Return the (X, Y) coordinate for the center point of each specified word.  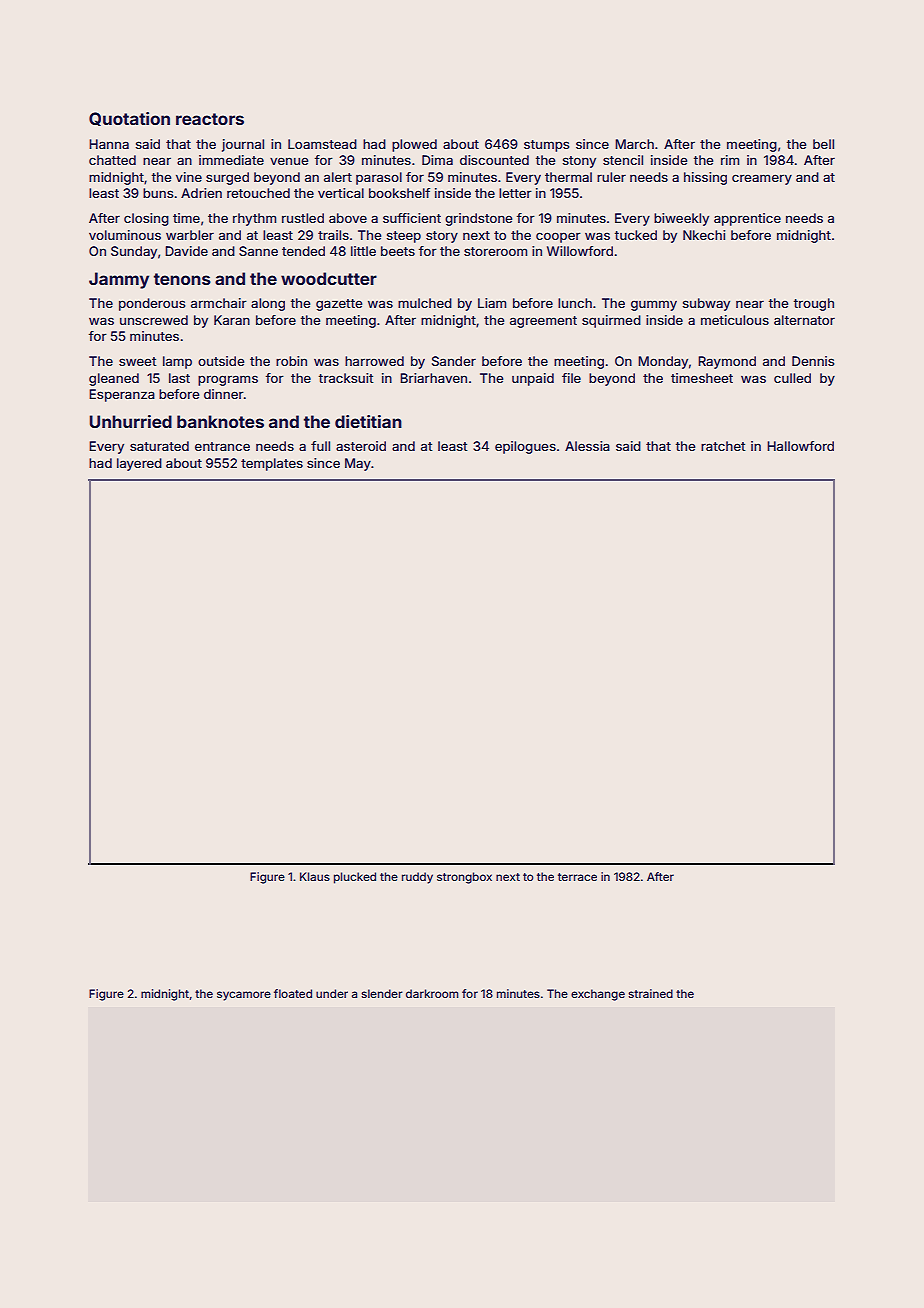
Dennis (813, 361)
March (634, 144)
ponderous (152, 304)
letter (515, 193)
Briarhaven (433, 378)
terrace (577, 877)
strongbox (464, 878)
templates (272, 464)
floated (293, 993)
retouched (258, 193)
